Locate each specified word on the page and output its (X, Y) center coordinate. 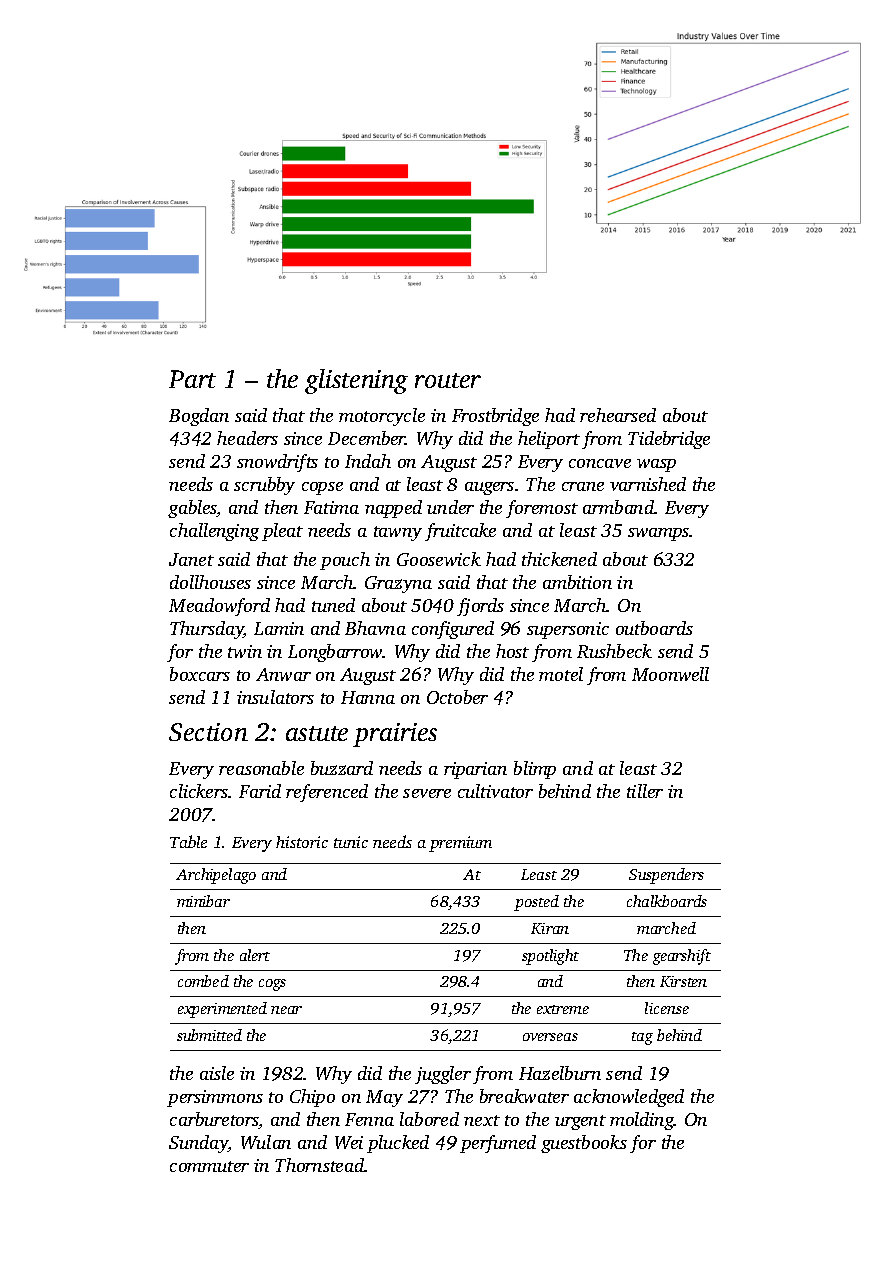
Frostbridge (495, 417)
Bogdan (199, 417)
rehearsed (618, 415)
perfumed (498, 1144)
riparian (475, 770)
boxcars (200, 674)
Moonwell (670, 674)
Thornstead (319, 1165)
